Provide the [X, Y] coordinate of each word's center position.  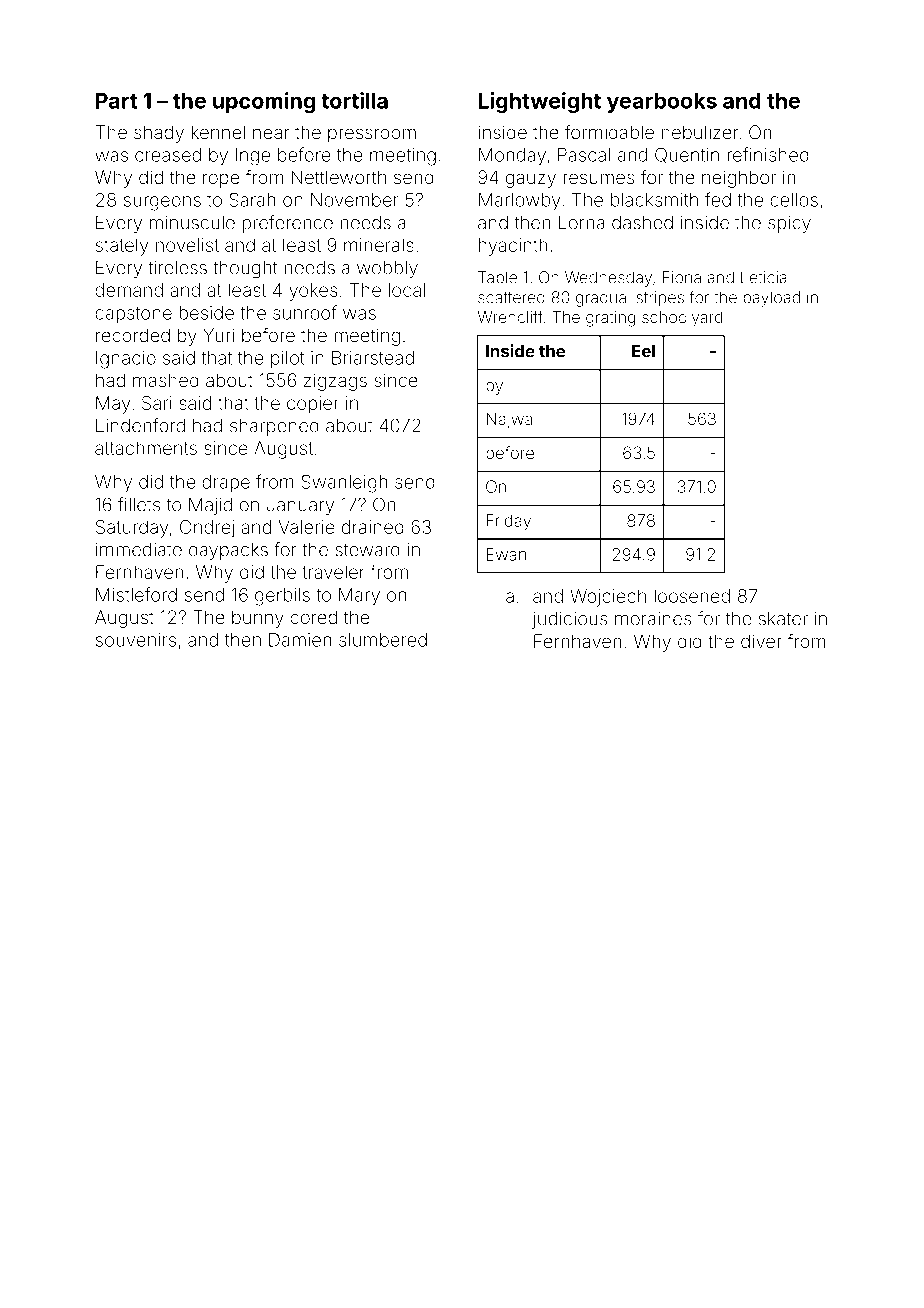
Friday [509, 522]
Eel [643, 351]
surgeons [162, 203]
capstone [133, 315]
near [271, 133]
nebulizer [700, 132]
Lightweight [539, 102]
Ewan [506, 554]
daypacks [228, 551]
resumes [599, 178]
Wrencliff [510, 316]
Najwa [509, 420]
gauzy [531, 180]
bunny [258, 619]
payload [771, 299]
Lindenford [140, 425]
